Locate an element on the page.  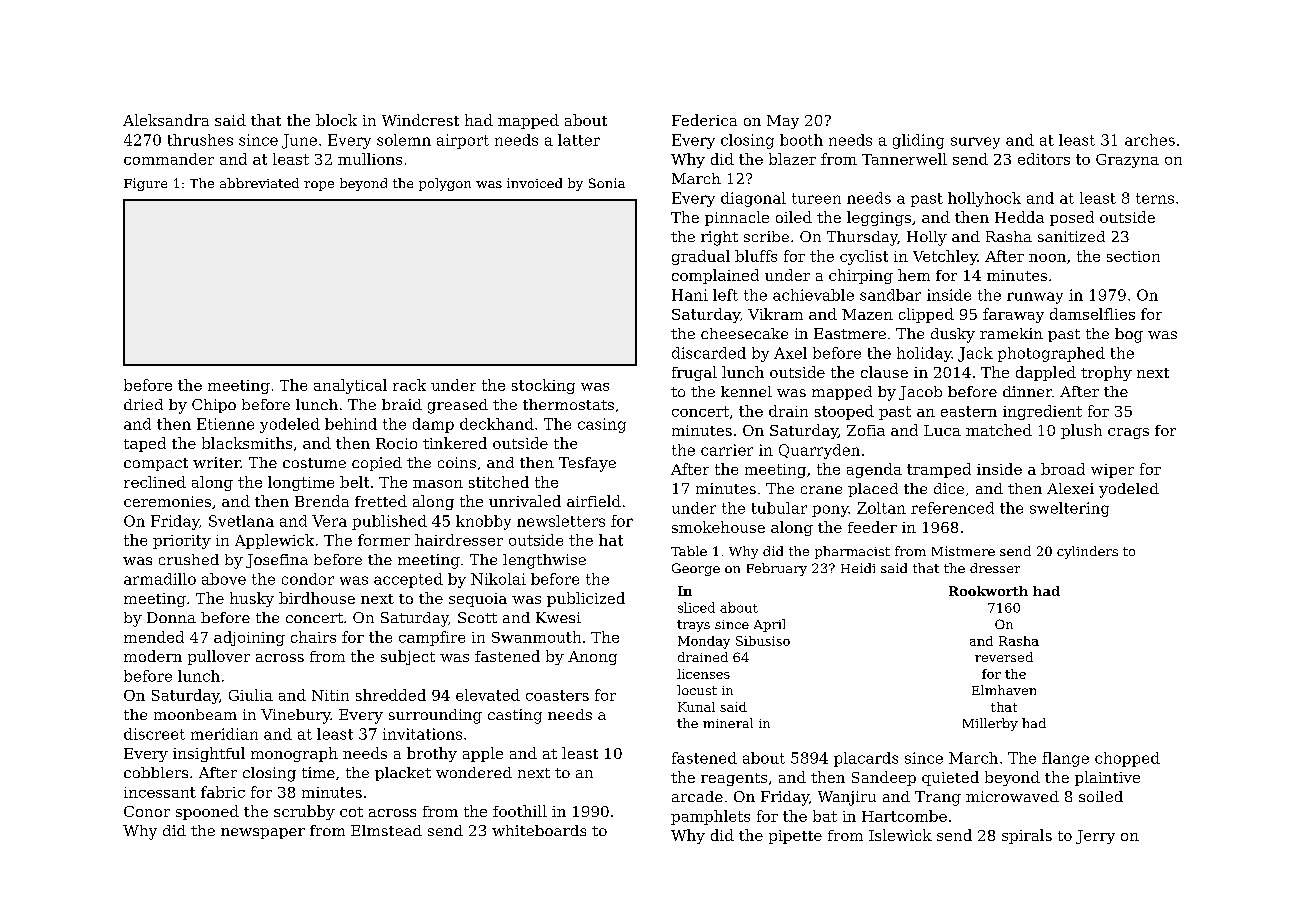
spooned is located at coordinates (207, 812).
